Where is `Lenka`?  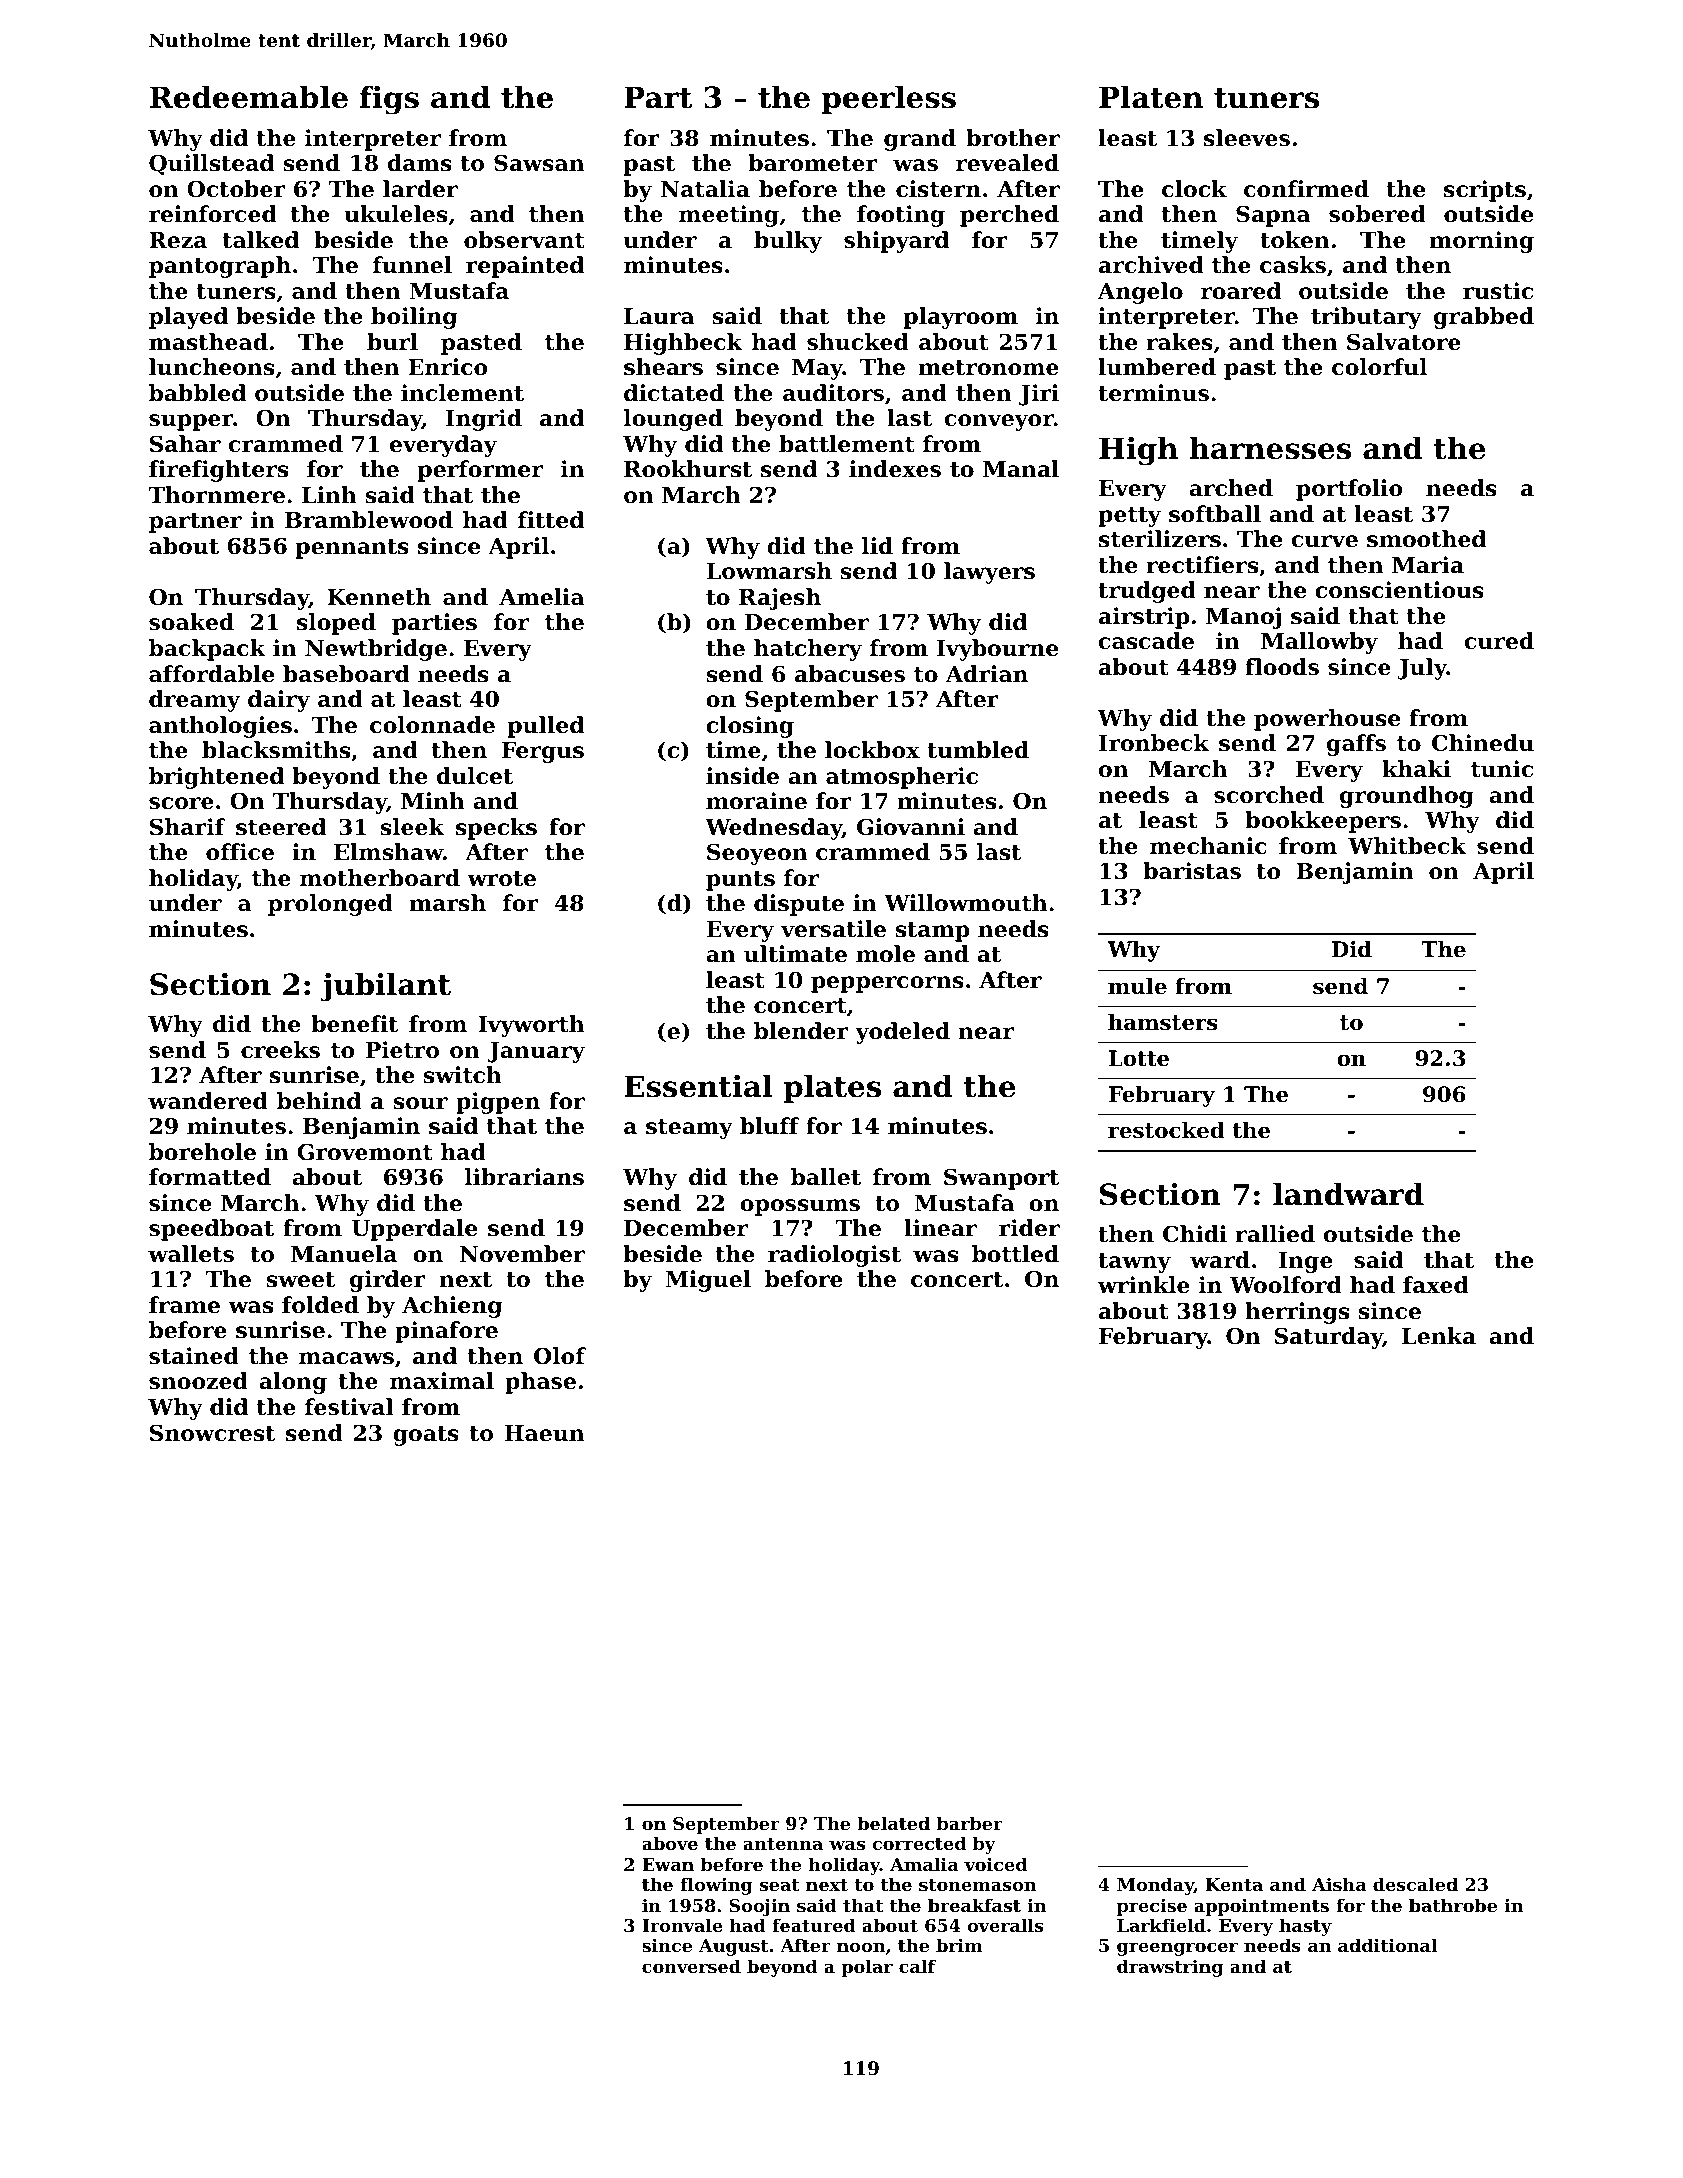 Lenka is located at coordinates (1439, 1336).
